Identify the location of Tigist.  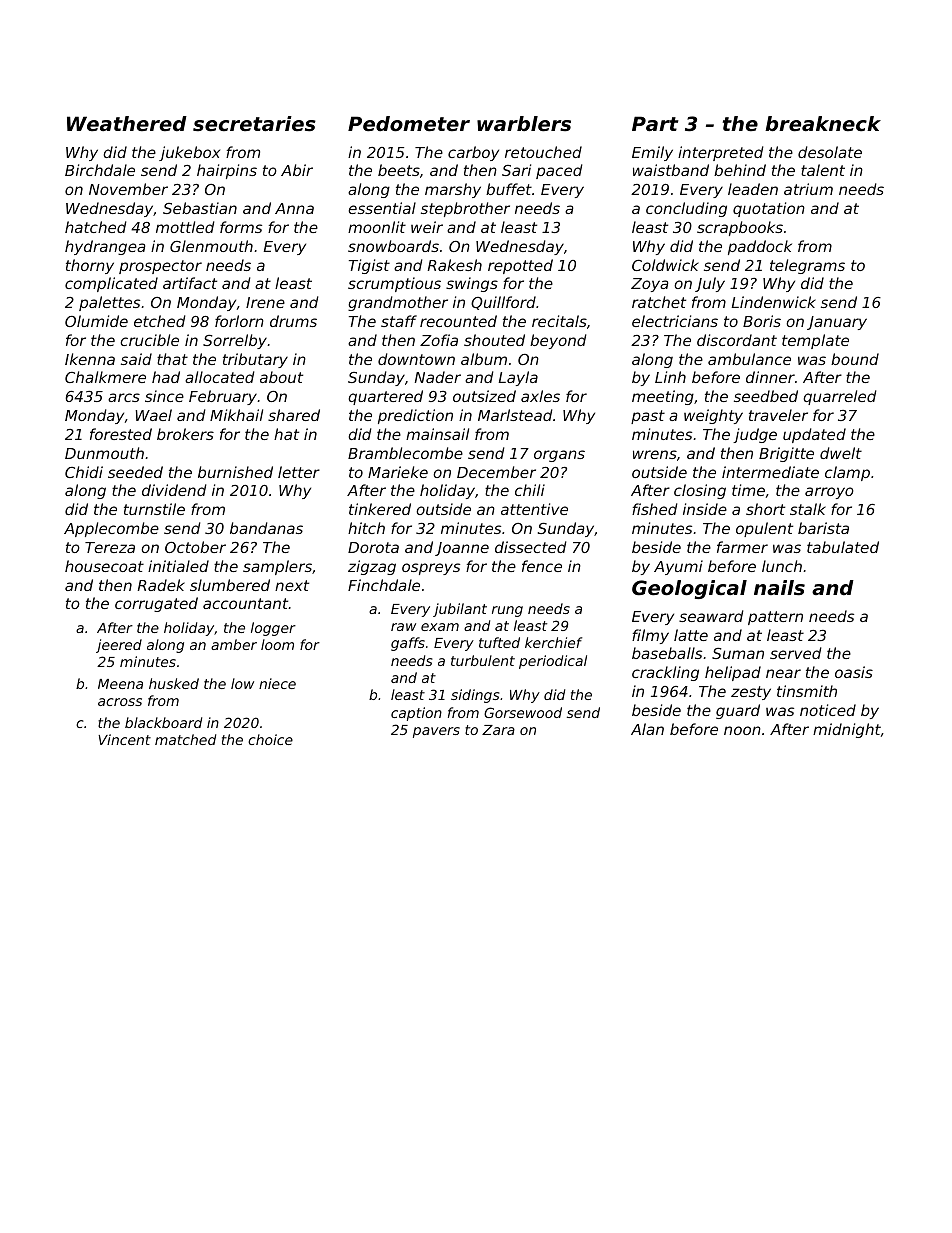
(369, 266).
